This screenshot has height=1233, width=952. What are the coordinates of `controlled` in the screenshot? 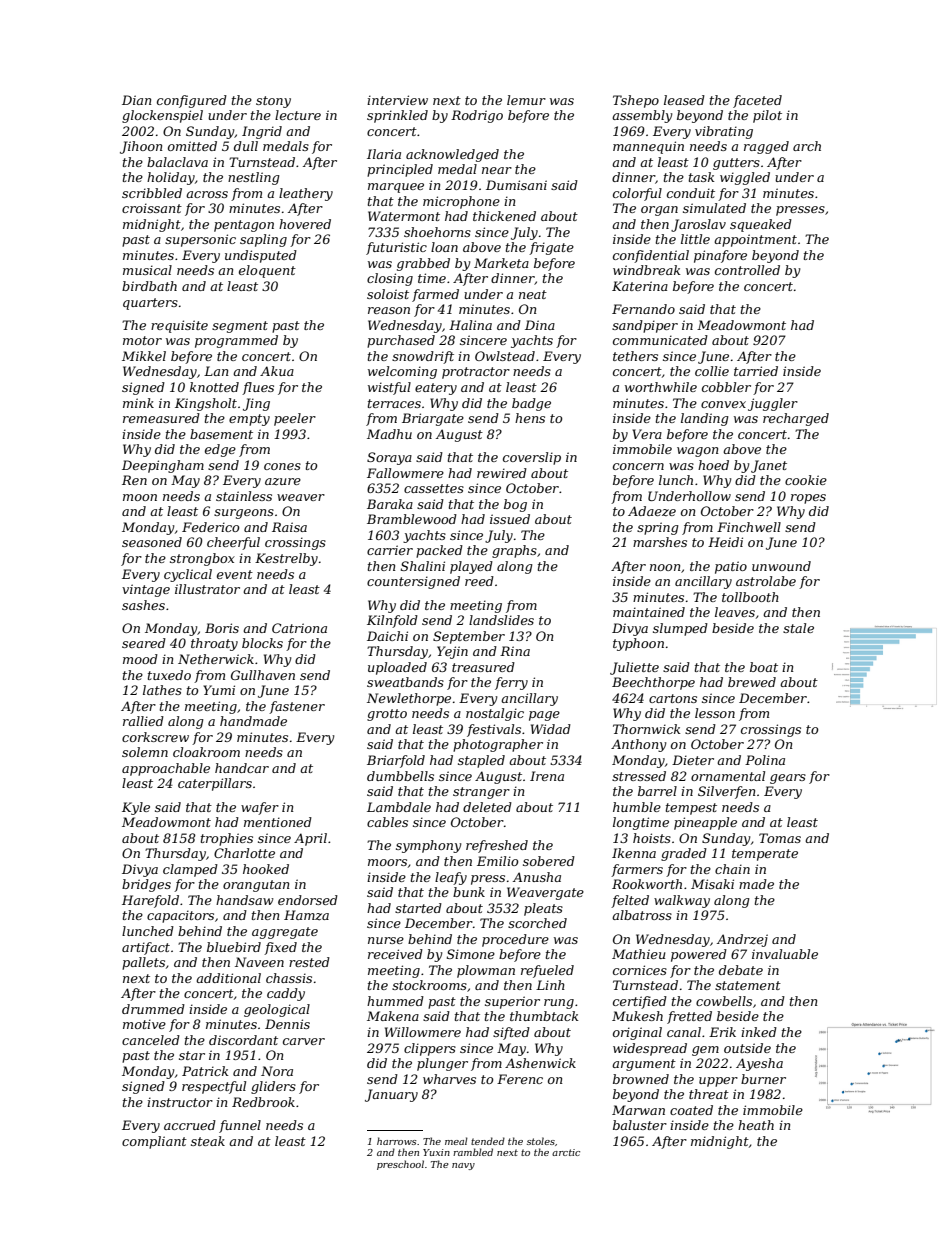 It's located at (747, 270).
